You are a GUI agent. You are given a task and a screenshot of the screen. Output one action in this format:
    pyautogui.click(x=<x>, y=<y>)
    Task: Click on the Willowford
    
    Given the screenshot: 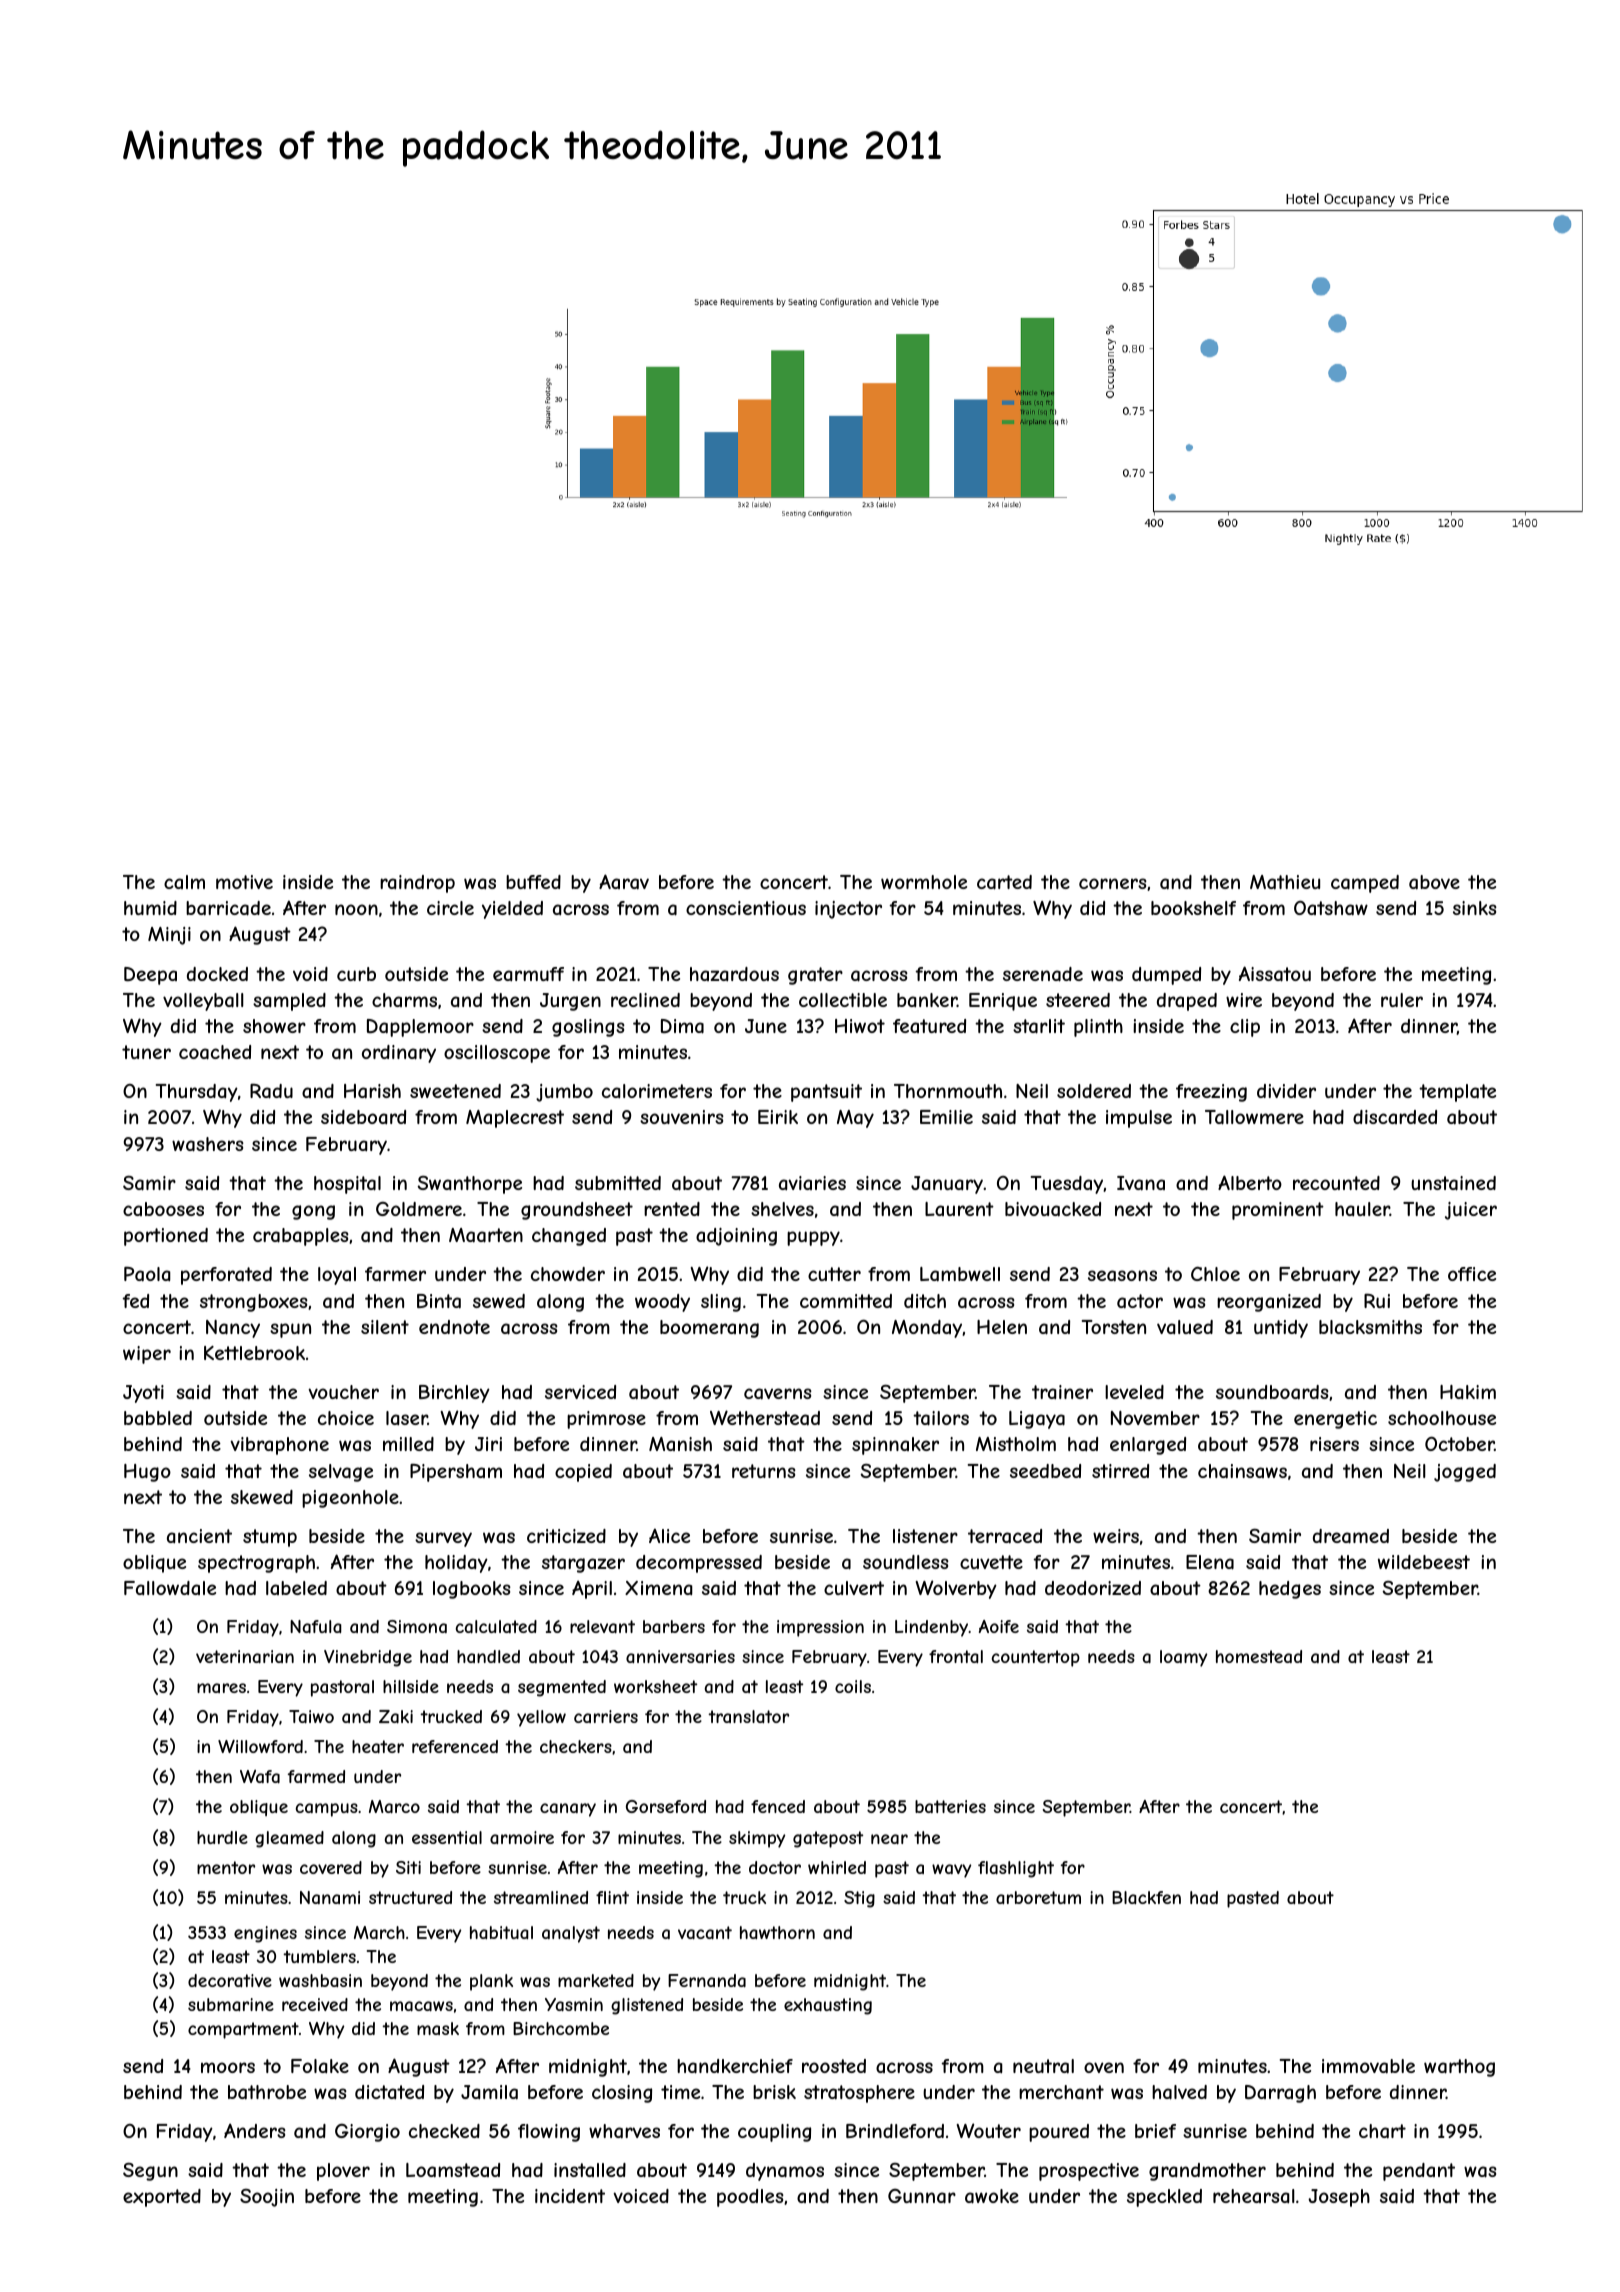 What is the action you would take?
    pyautogui.click(x=260, y=1746)
